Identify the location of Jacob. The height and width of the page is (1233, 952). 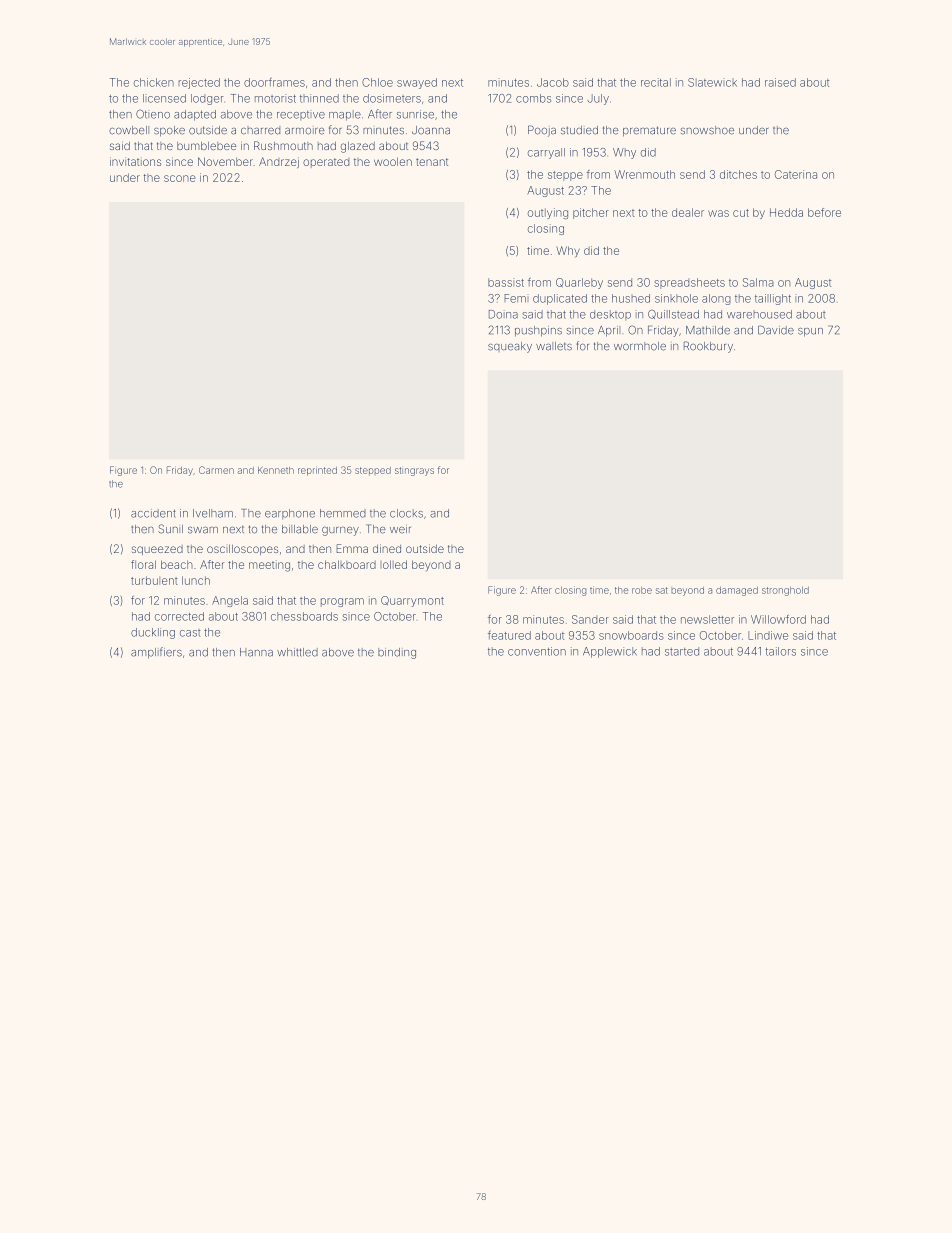
(553, 82).
